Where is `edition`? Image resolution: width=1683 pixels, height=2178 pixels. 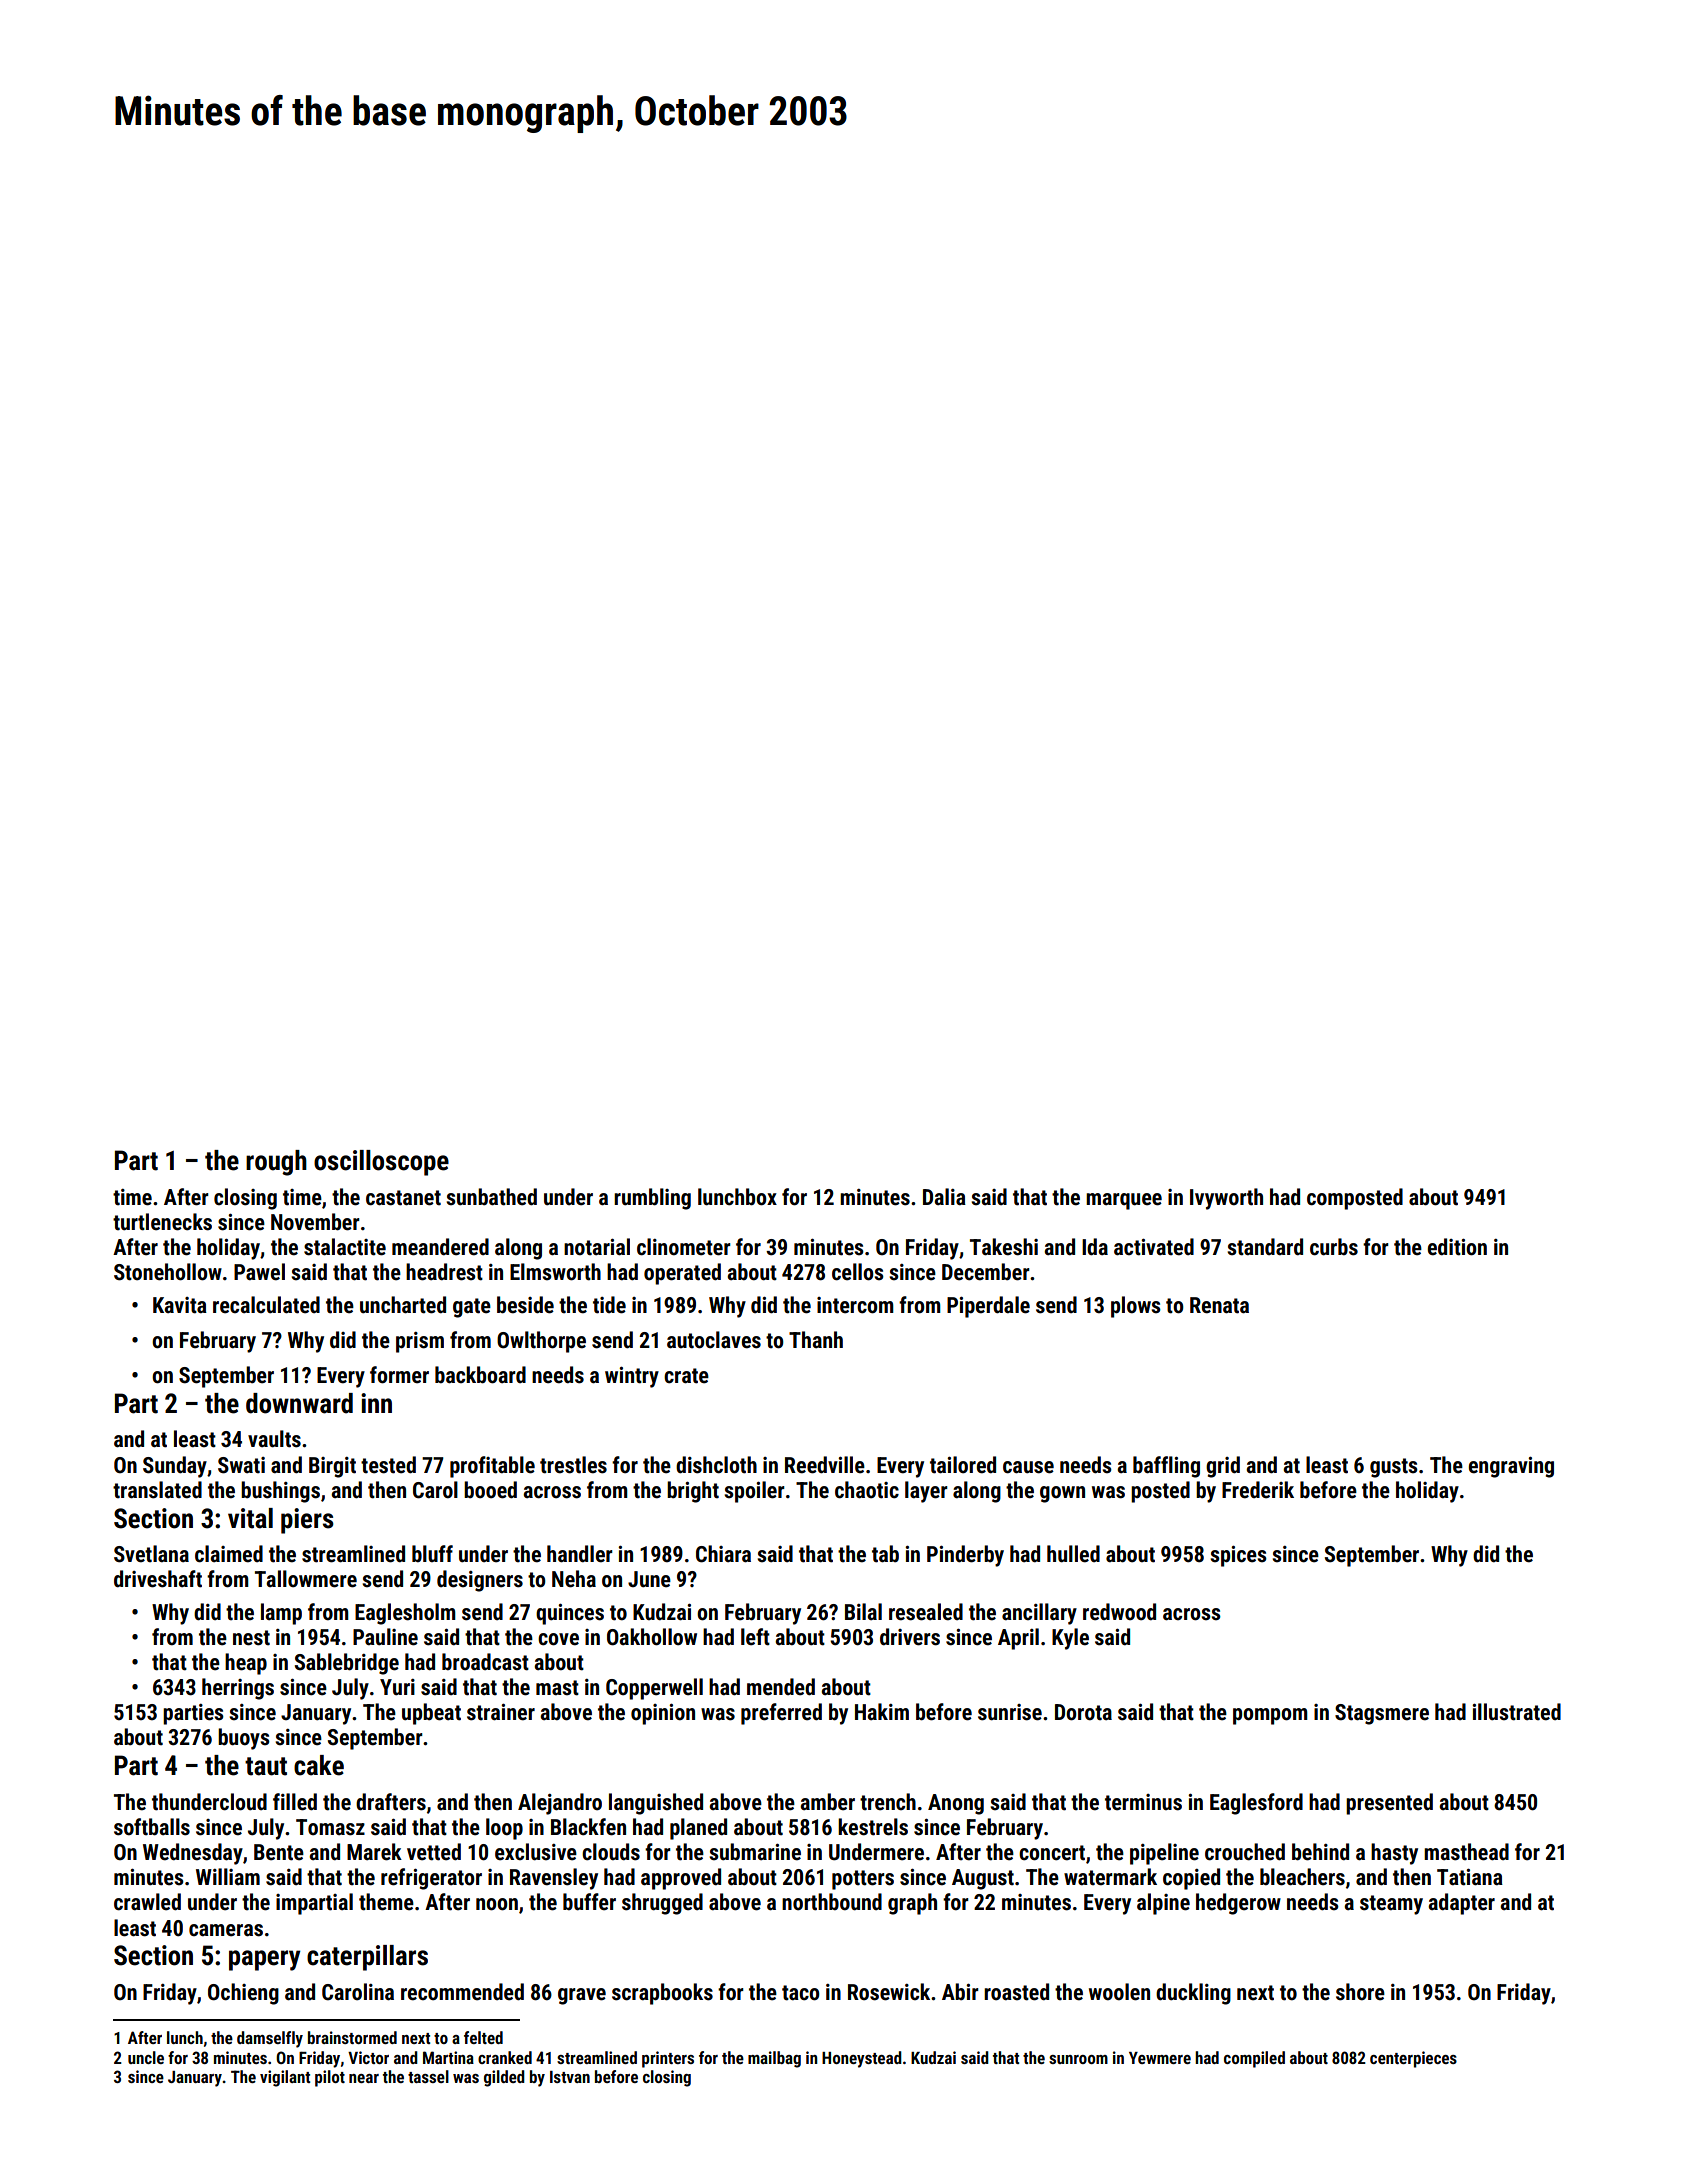 edition is located at coordinates (1457, 1247).
